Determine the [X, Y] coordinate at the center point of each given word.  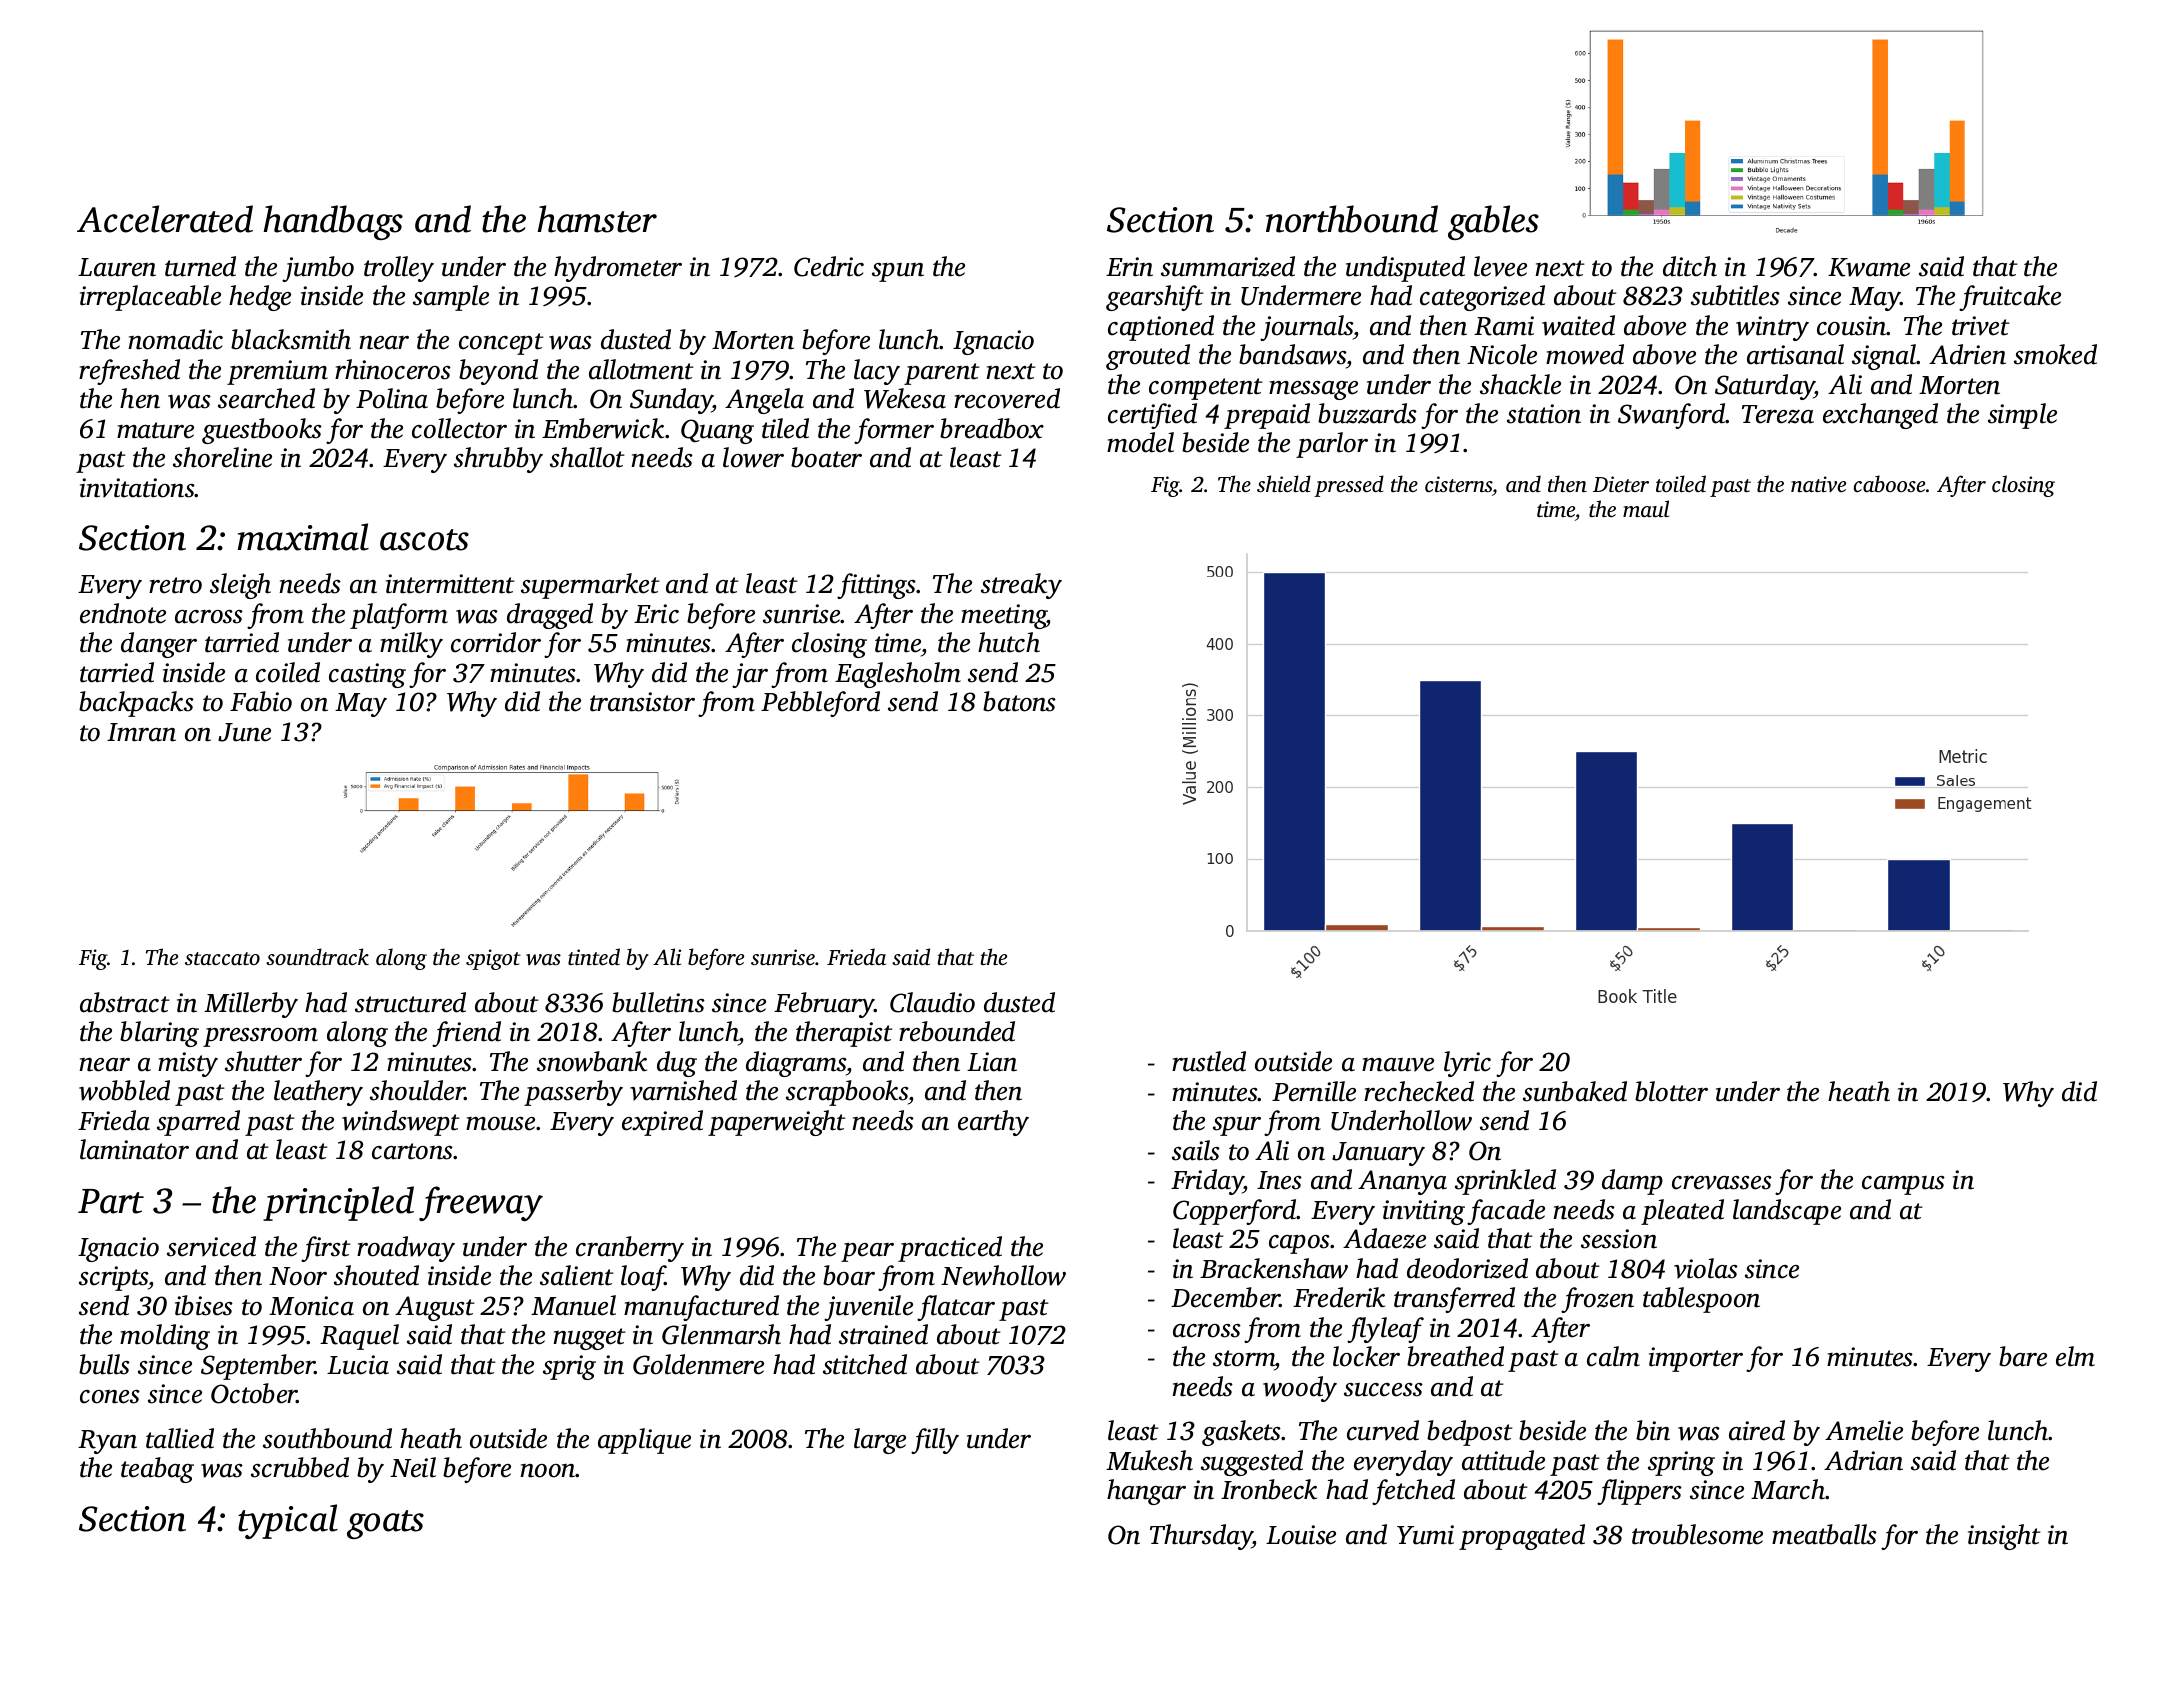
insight [2004, 1537]
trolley [399, 269]
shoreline [222, 457]
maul [1646, 508]
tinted [594, 956]
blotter [1671, 1091]
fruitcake [2010, 298]
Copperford [1235, 1212]
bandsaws [1292, 354]
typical [288, 1521]
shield [1284, 483]
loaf [643, 1278]
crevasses [1722, 1183]
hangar [1146, 1492]
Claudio [932, 1002]
